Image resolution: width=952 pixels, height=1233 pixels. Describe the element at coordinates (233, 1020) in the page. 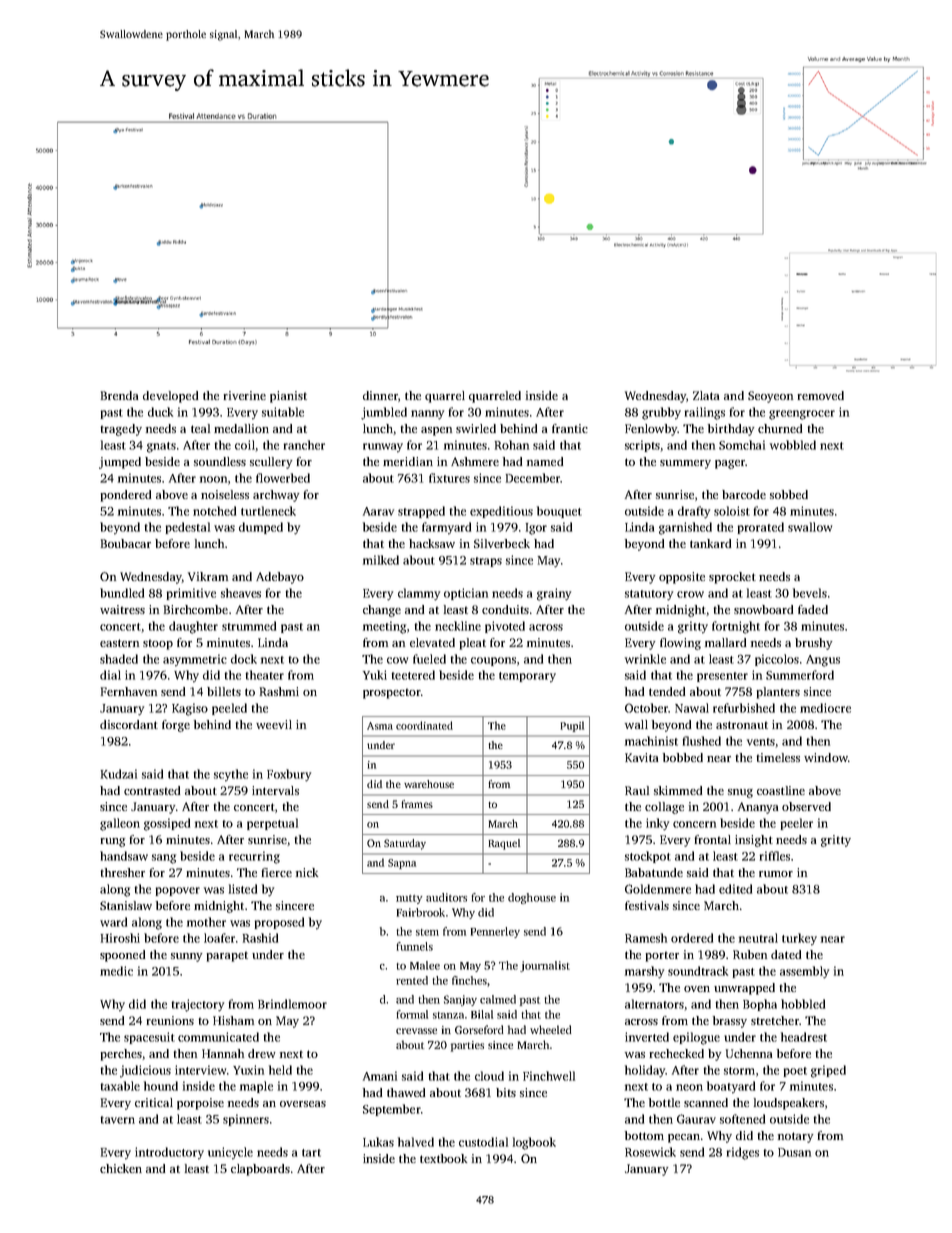

I see `Hisham` at that location.
